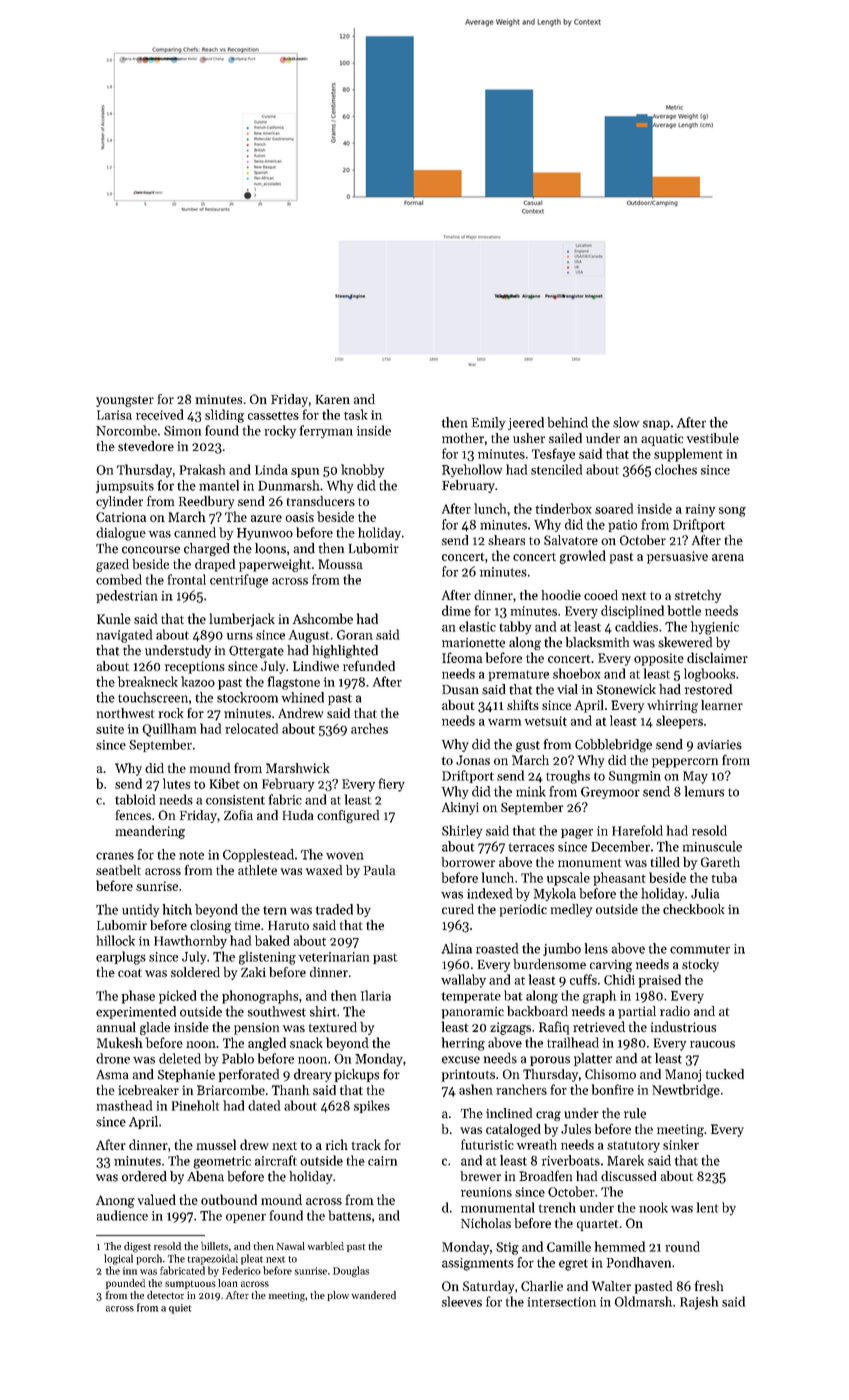 This screenshot has height=1400, width=849. I want to click on snap, so click(656, 425).
